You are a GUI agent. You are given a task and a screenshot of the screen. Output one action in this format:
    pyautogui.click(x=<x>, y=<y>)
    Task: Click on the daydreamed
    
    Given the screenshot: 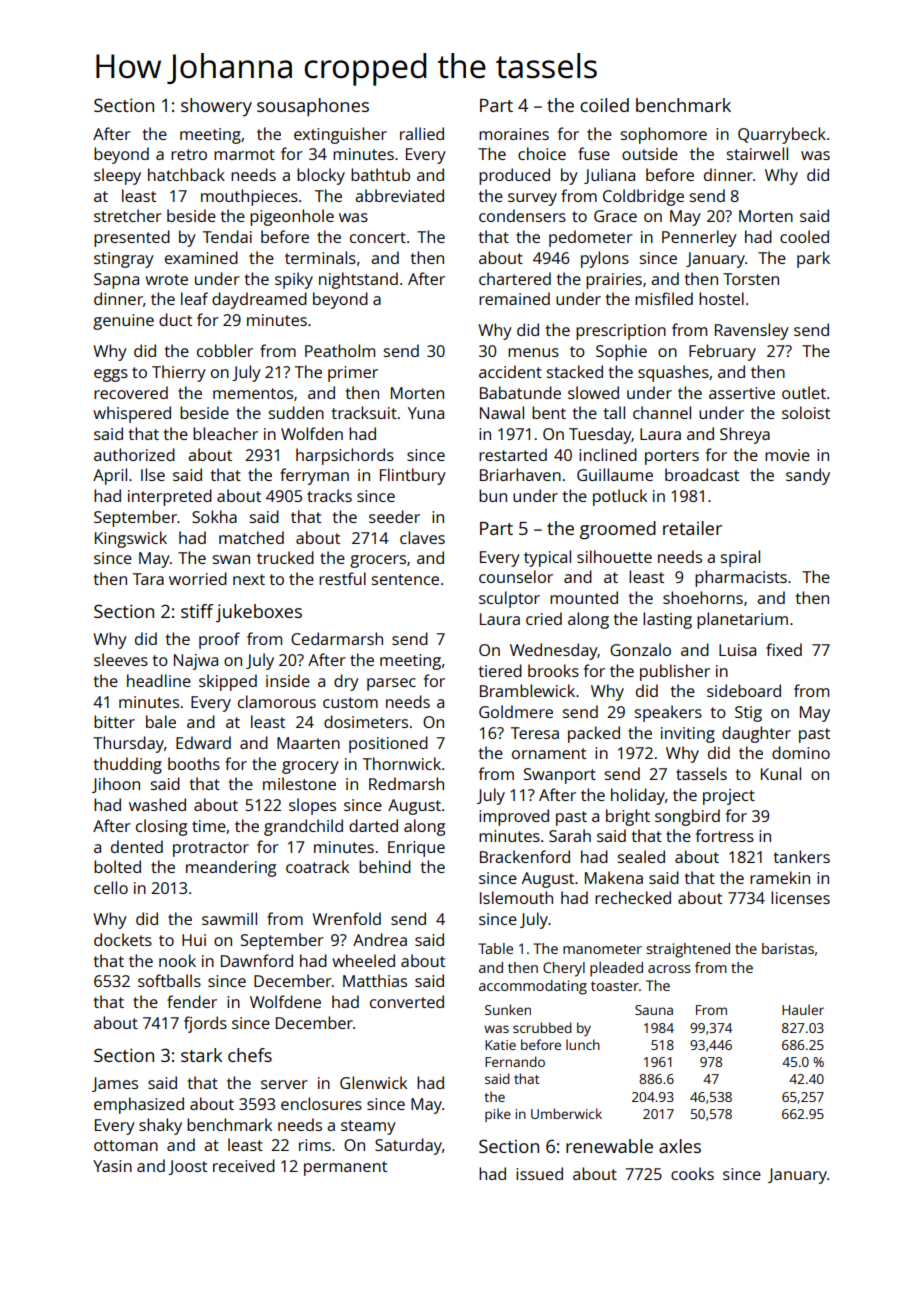 What is the action you would take?
    pyautogui.click(x=259, y=300)
